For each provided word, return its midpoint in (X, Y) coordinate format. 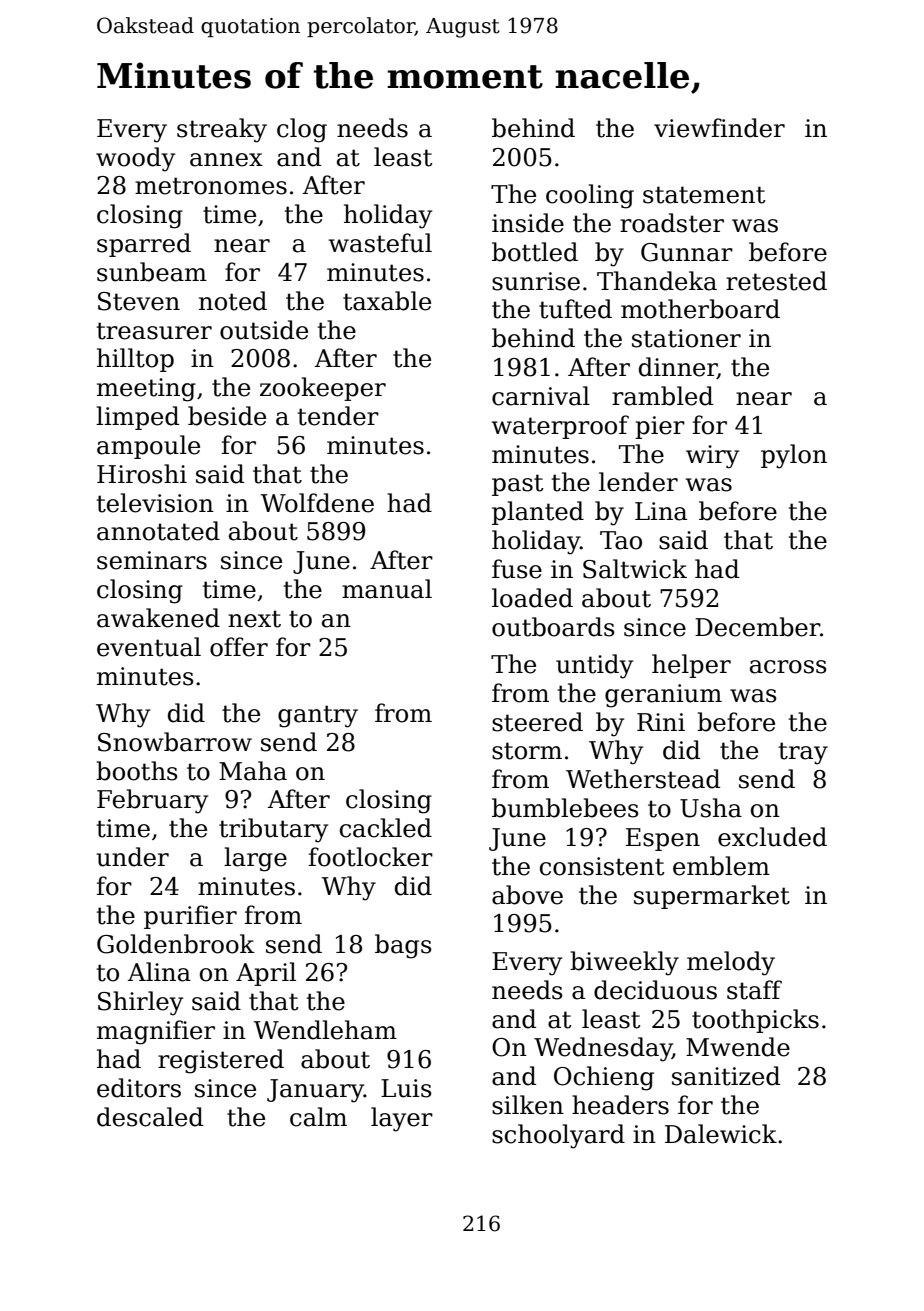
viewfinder (719, 128)
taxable (387, 301)
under (132, 857)
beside (227, 416)
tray (803, 753)
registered (221, 1061)
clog (302, 130)
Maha (253, 771)
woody (135, 159)
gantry (318, 716)
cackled (386, 828)
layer (402, 1119)
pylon (794, 456)
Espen (663, 839)
